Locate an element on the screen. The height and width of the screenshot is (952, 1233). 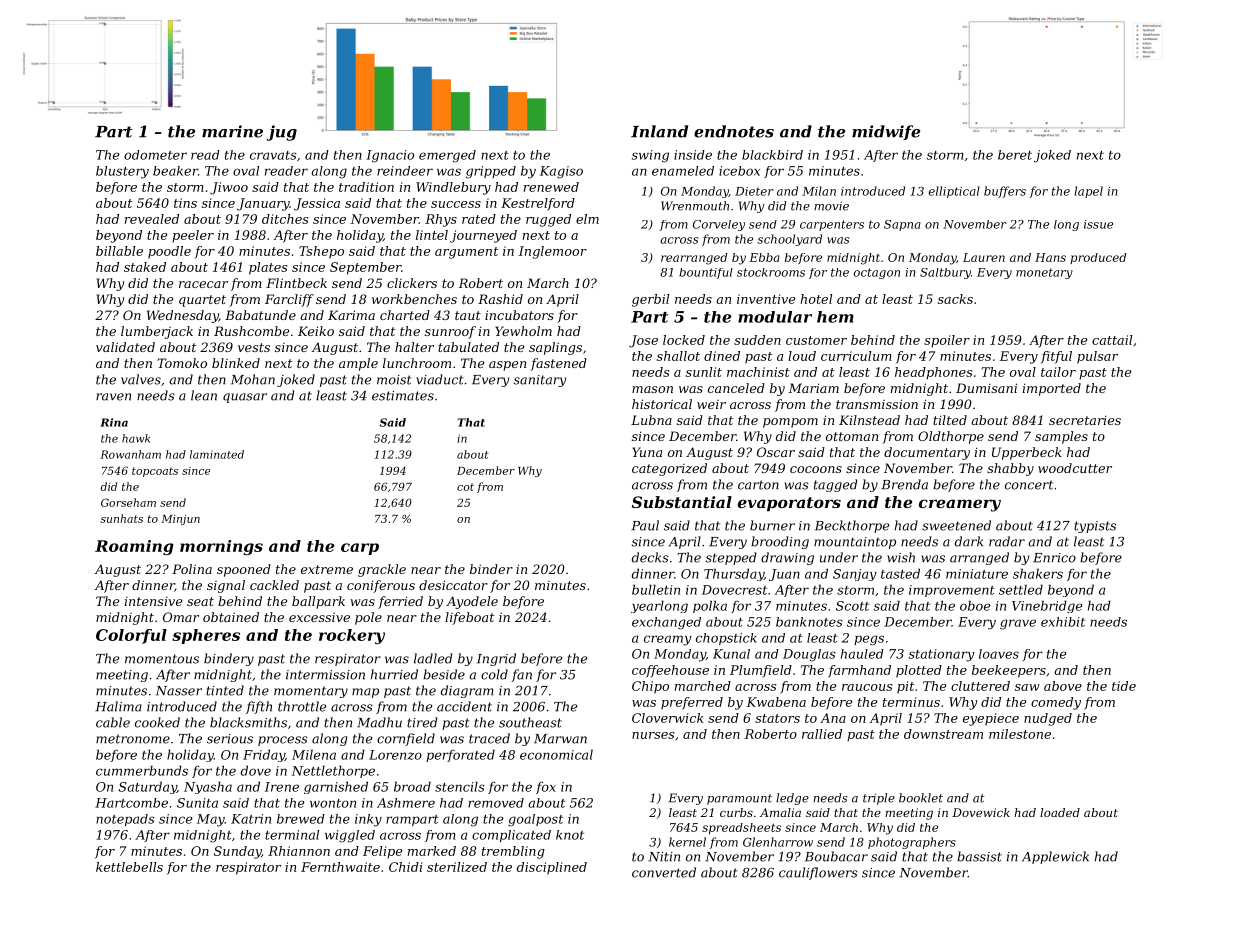
Applewick is located at coordinates (1055, 857).
